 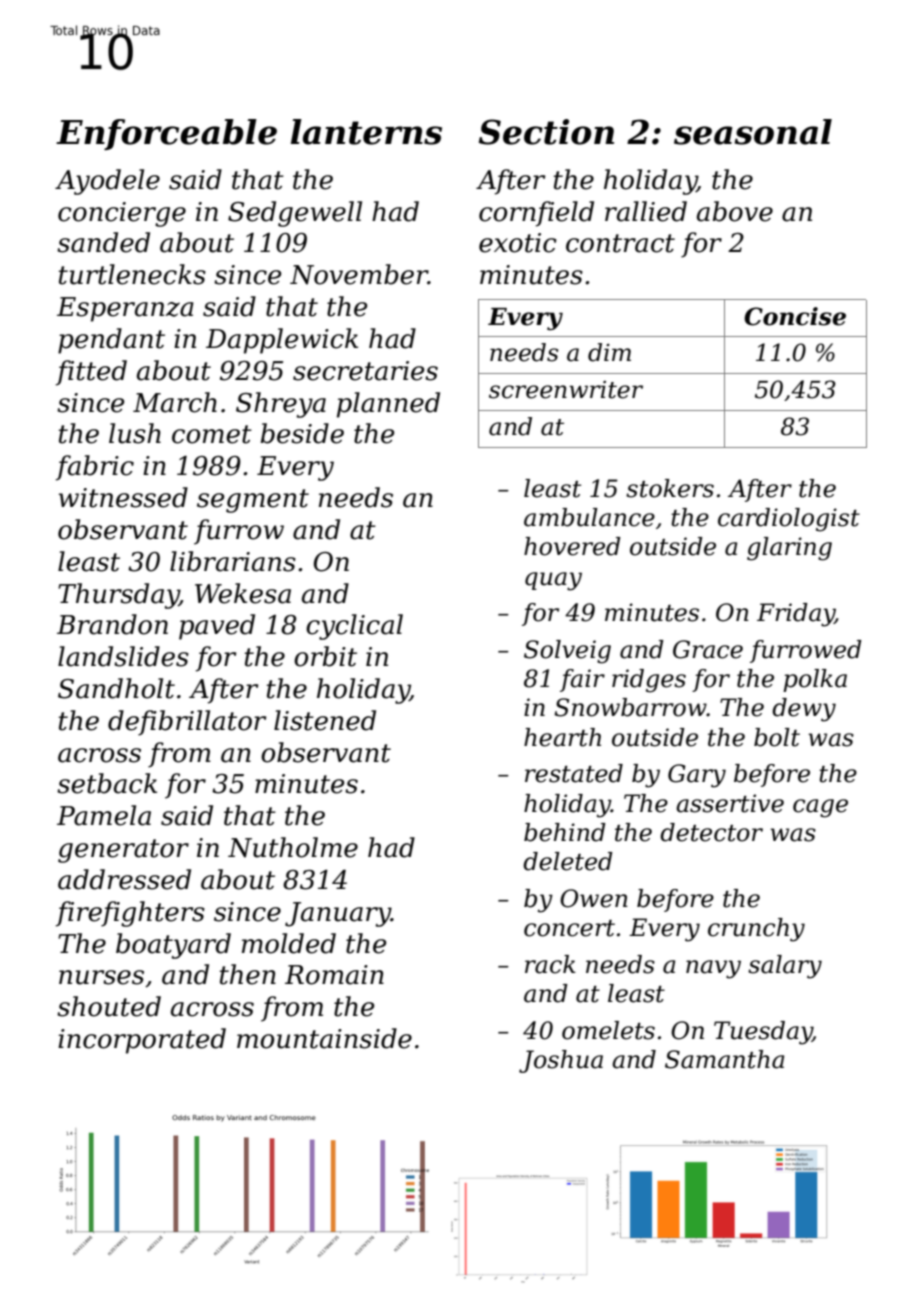 What do you see at coordinates (295, 214) in the document?
I see `Sedgewell` at bounding box center [295, 214].
